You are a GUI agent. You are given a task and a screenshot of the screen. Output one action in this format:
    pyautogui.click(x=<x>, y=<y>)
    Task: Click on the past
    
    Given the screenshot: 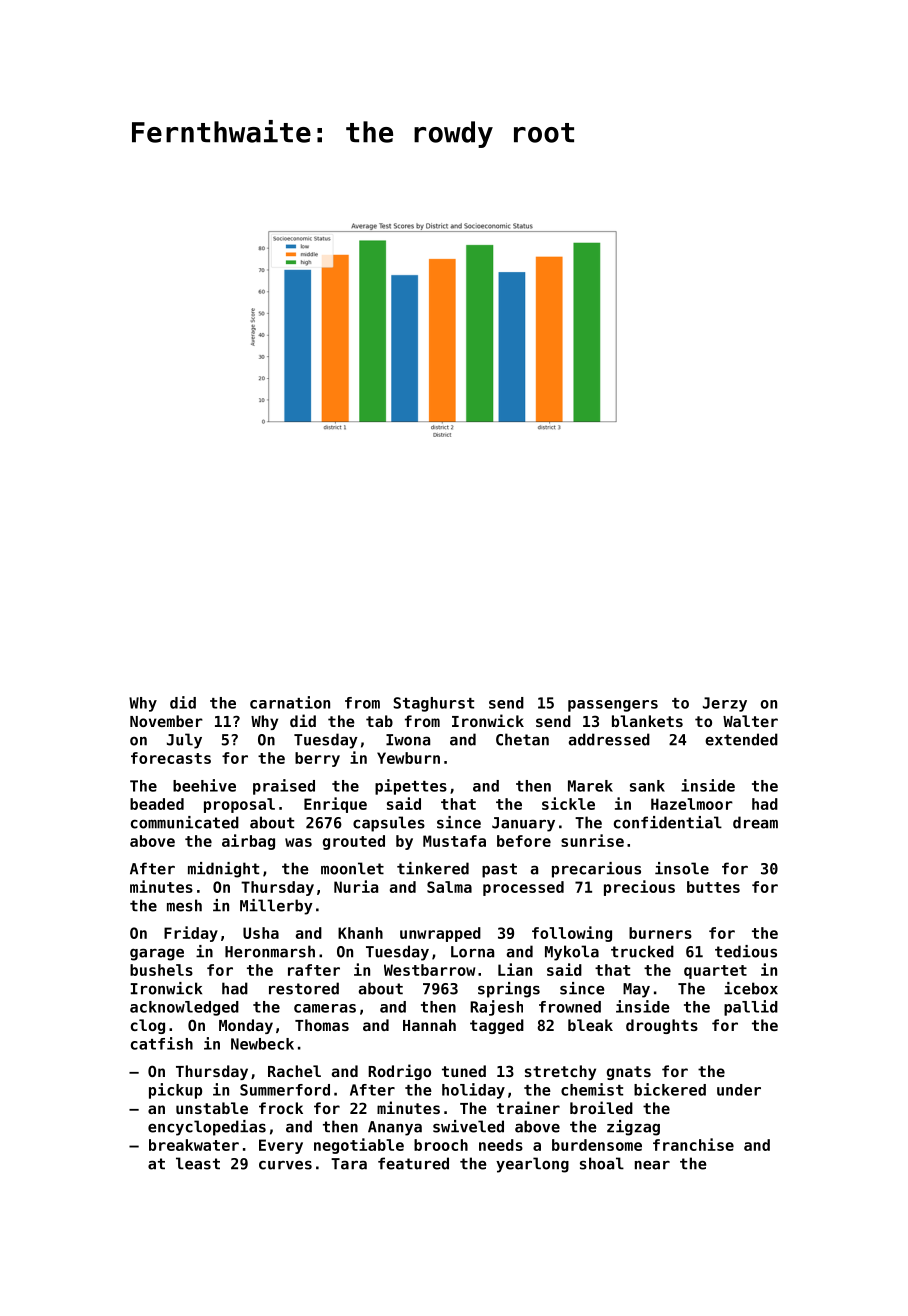 What is the action you would take?
    pyautogui.click(x=499, y=870)
